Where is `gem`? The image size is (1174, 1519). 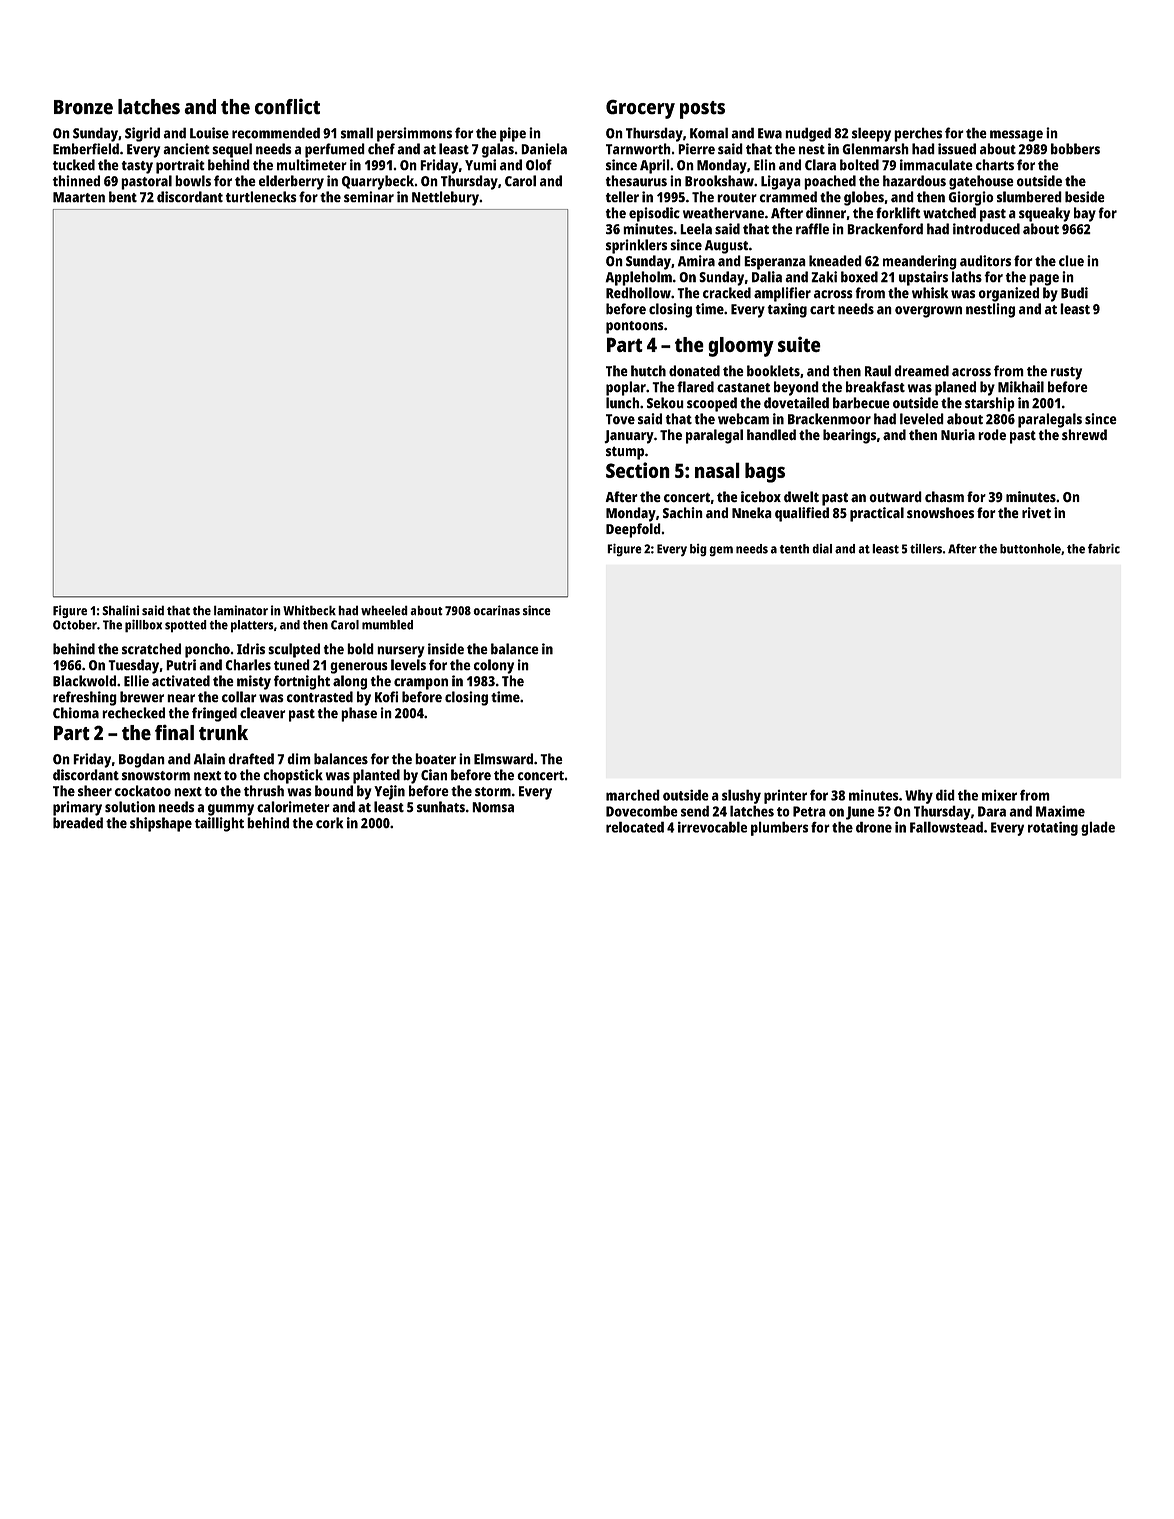
gem is located at coordinates (721, 551).
